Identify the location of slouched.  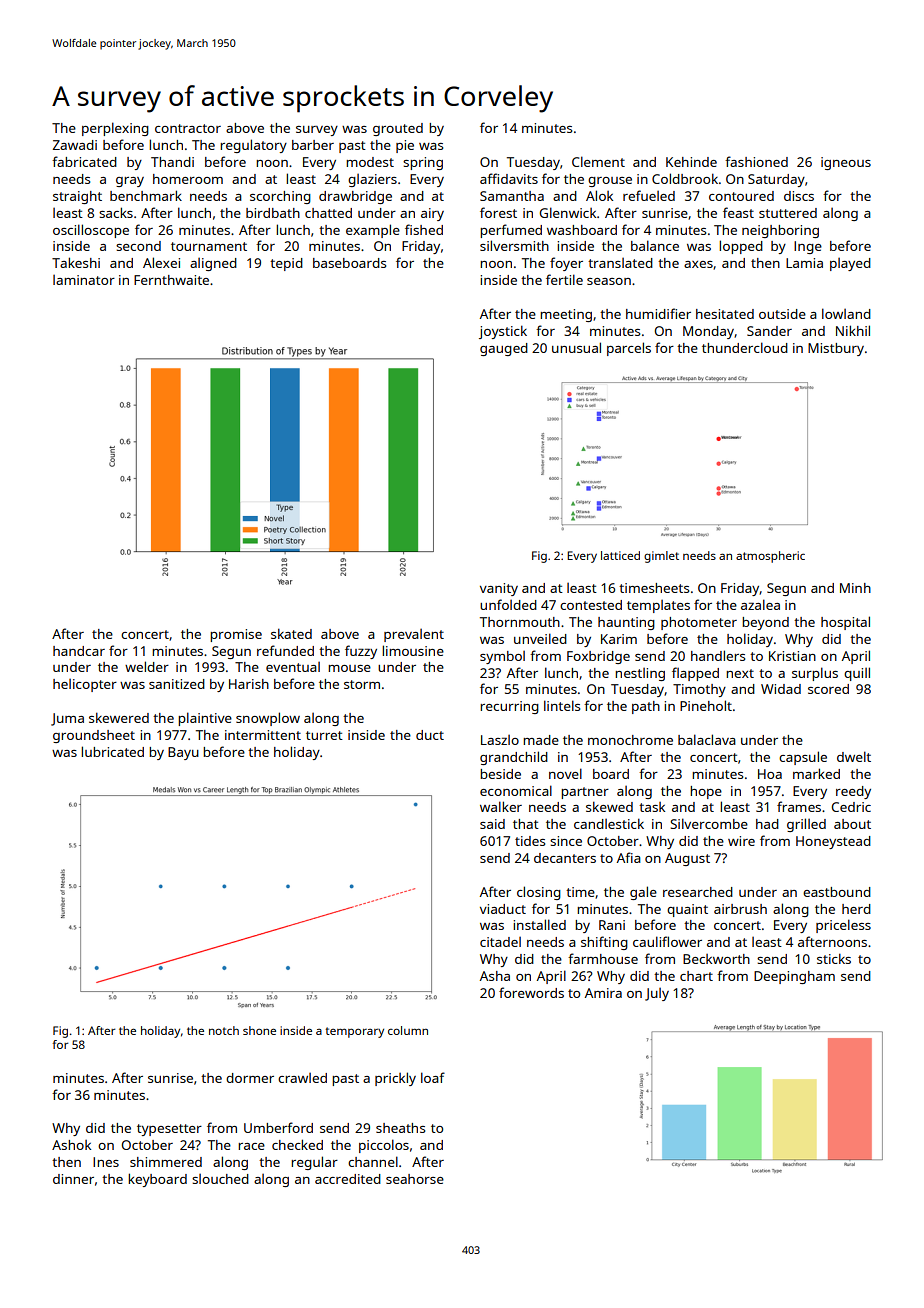
(220, 1179).
